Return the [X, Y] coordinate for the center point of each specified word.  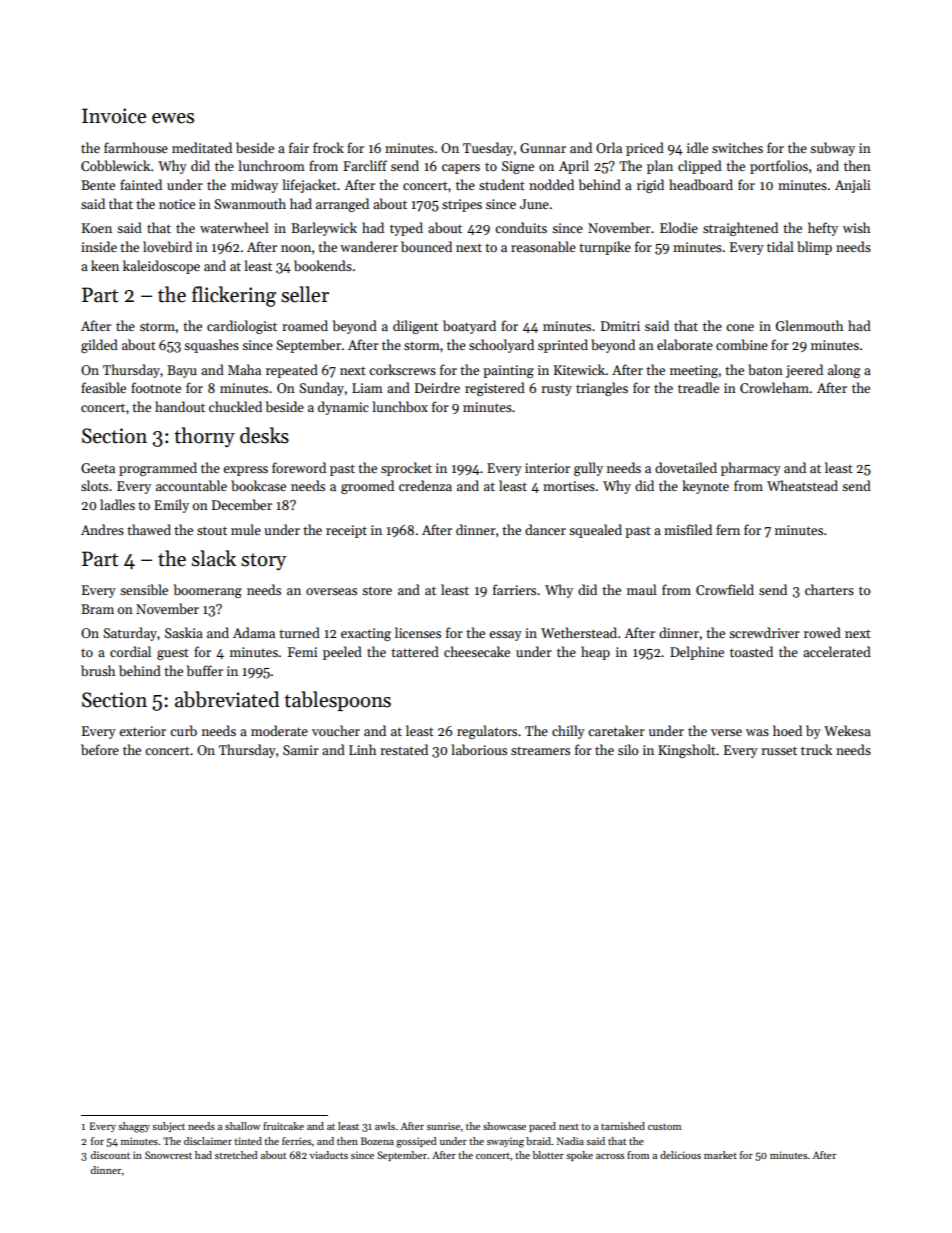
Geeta [98, 468]
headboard [701, 184]
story [263, 561]
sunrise [443, 1126]
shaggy [134, 1127]
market [720, 1155]
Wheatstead [802, 485]
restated [404, 749]
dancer [545, 529]
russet [779, 750]
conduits [521, 227]
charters [829, 589]
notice [177, 204]
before [100, 749]
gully [588, 469]
